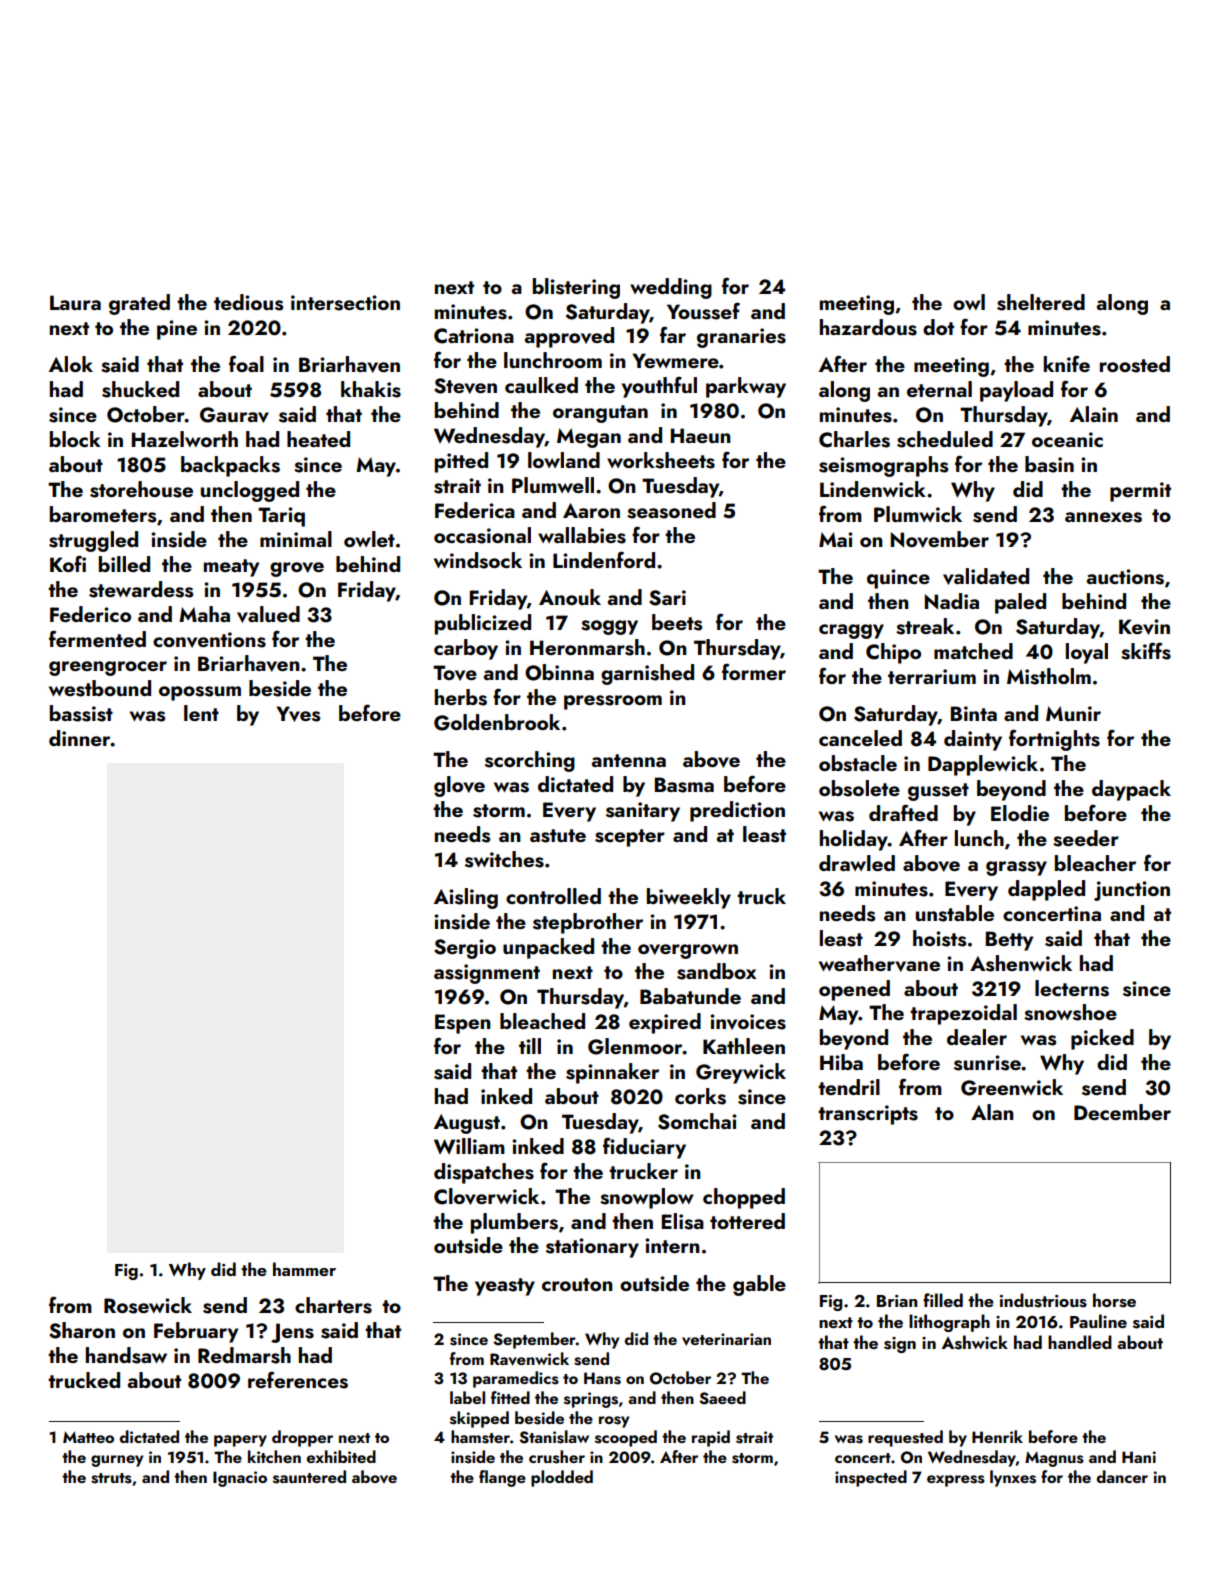 Image resolution: width=1220 pixels, height=1579 pixels. What do you see at coordinates (246, 363) in the page?
I see `foal` at bounding box center [246, 363].
